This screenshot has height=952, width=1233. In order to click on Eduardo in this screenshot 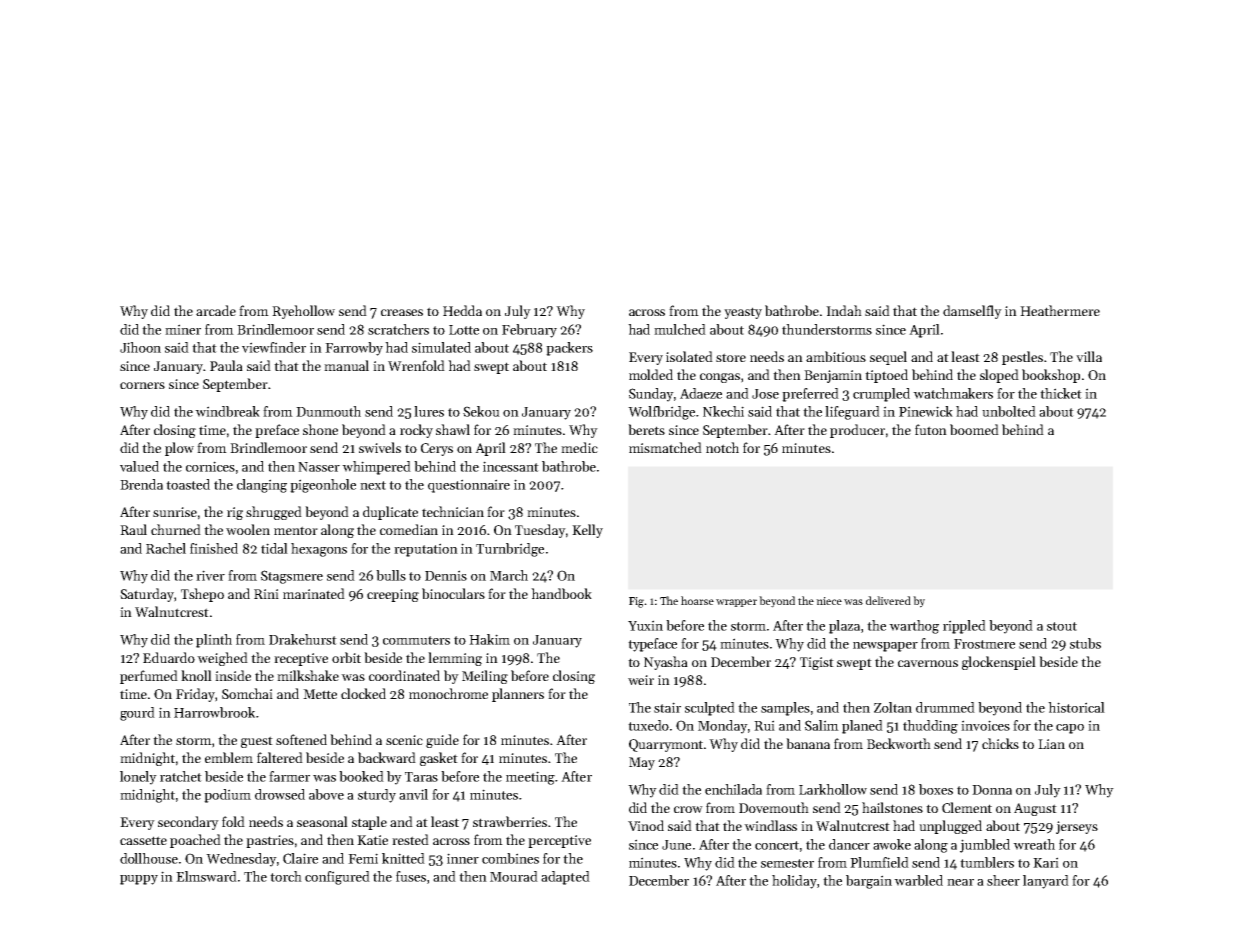, I will do `click(169, 657)`.
